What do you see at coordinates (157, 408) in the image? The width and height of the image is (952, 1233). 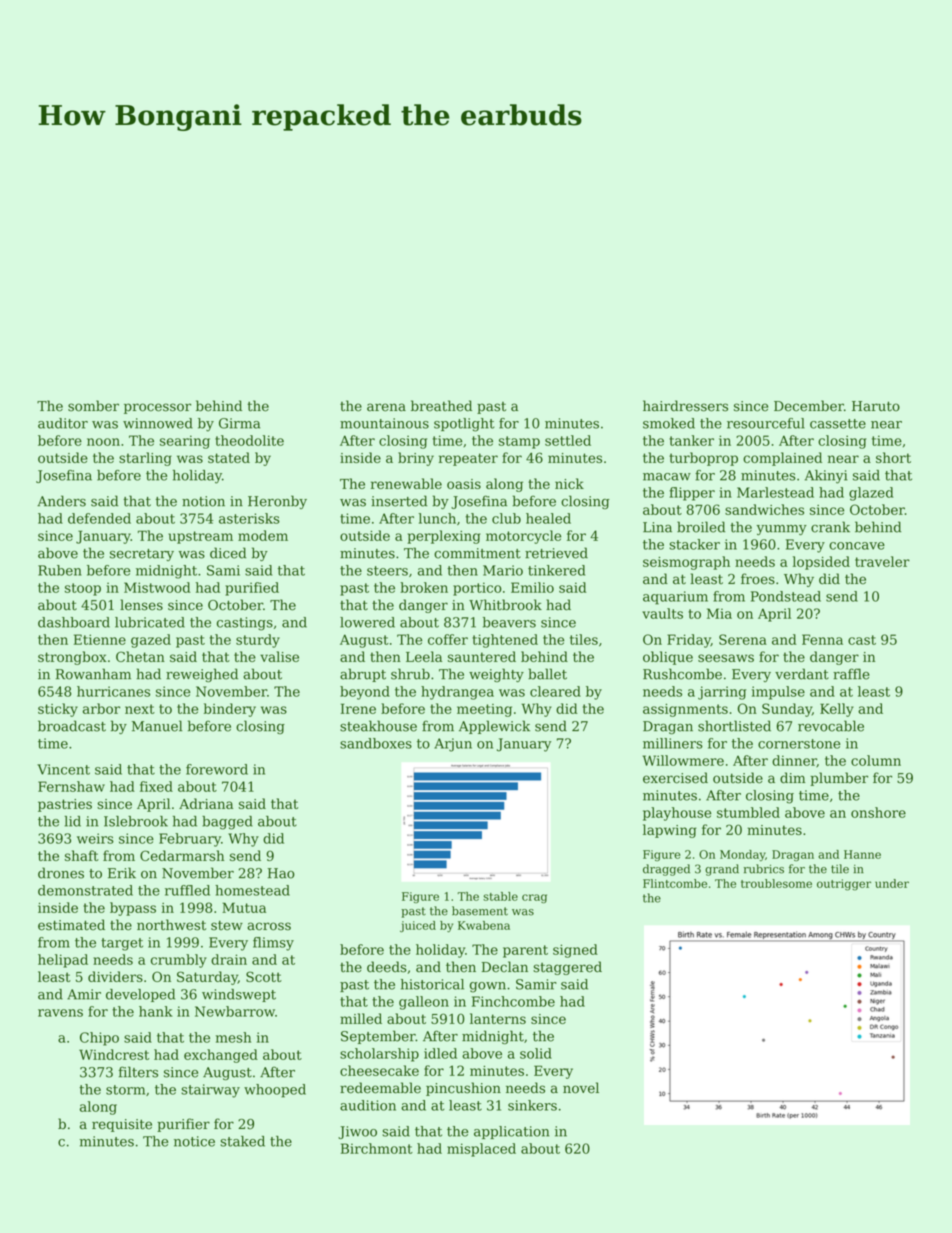 I see `processor` at bounding box center [157, 408].
